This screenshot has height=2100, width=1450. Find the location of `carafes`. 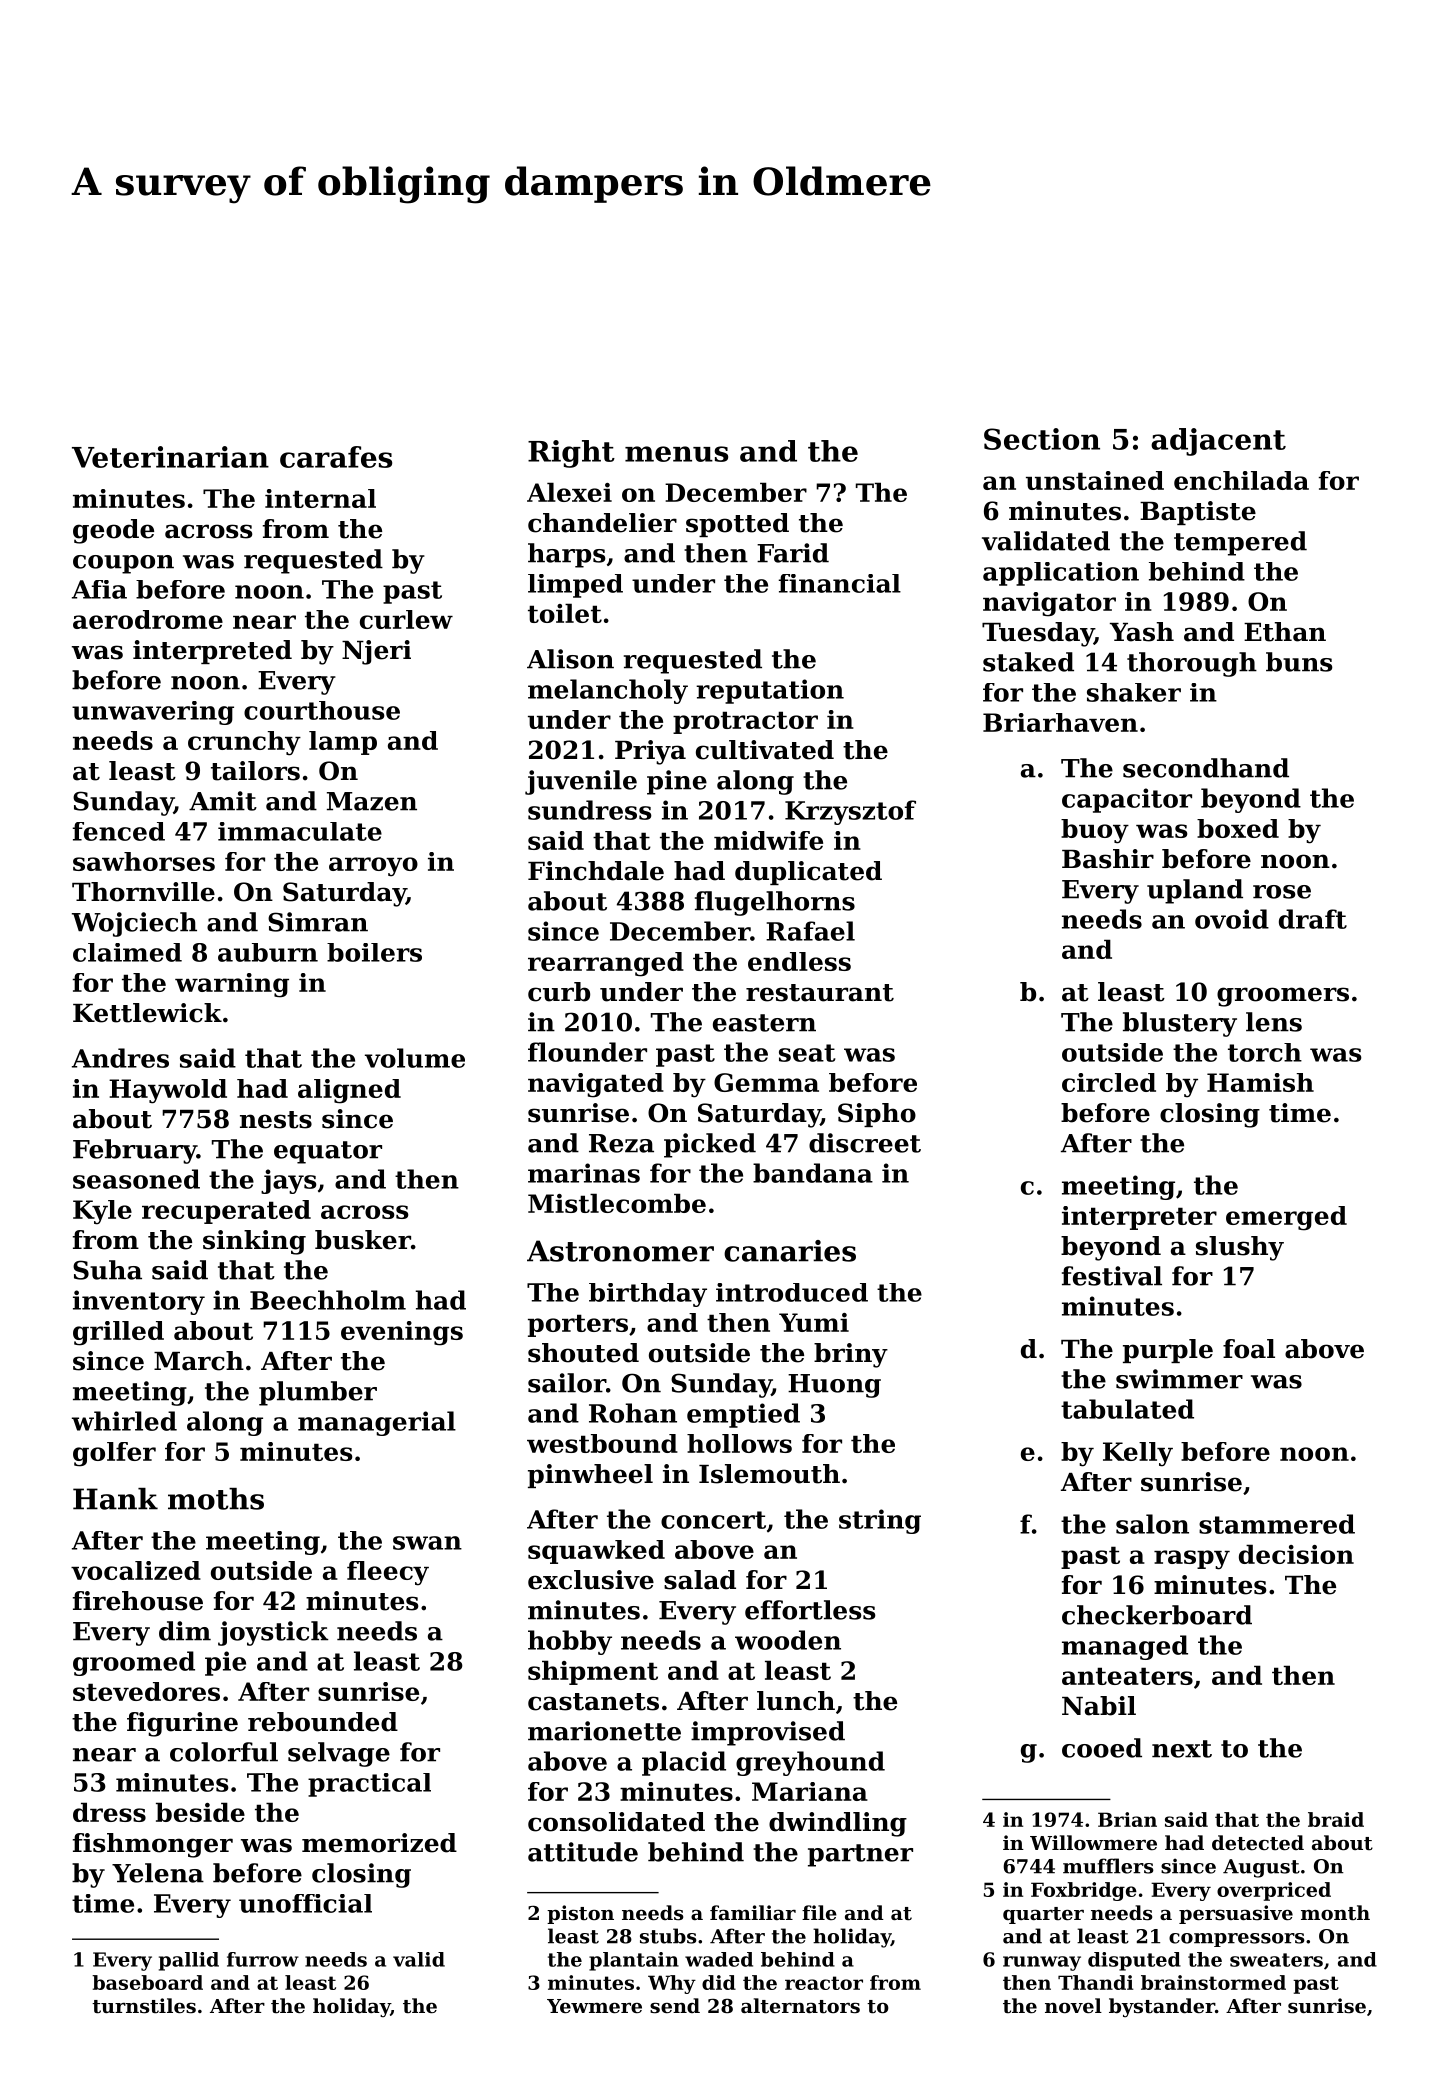

carafes is located at coordinates (336, 457).
